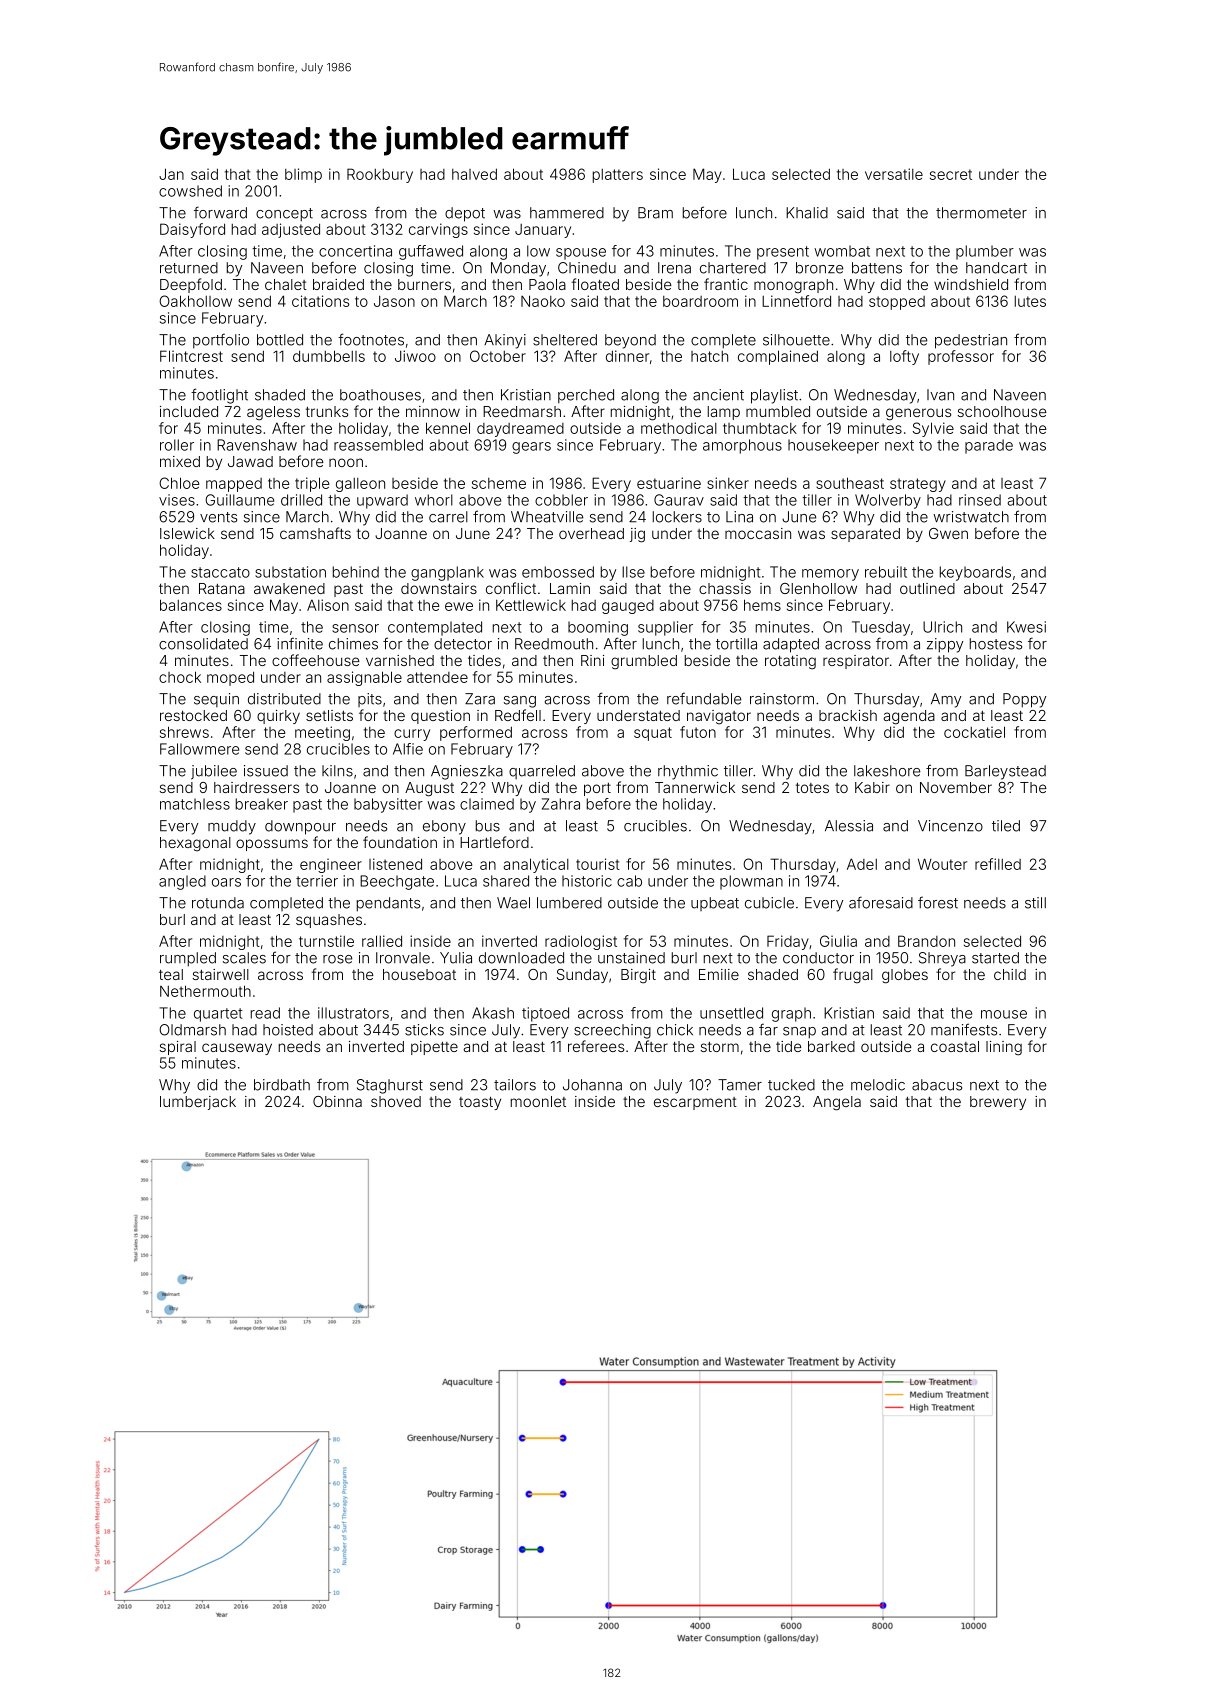  I want to click on cubicle, so click(769, 903).
